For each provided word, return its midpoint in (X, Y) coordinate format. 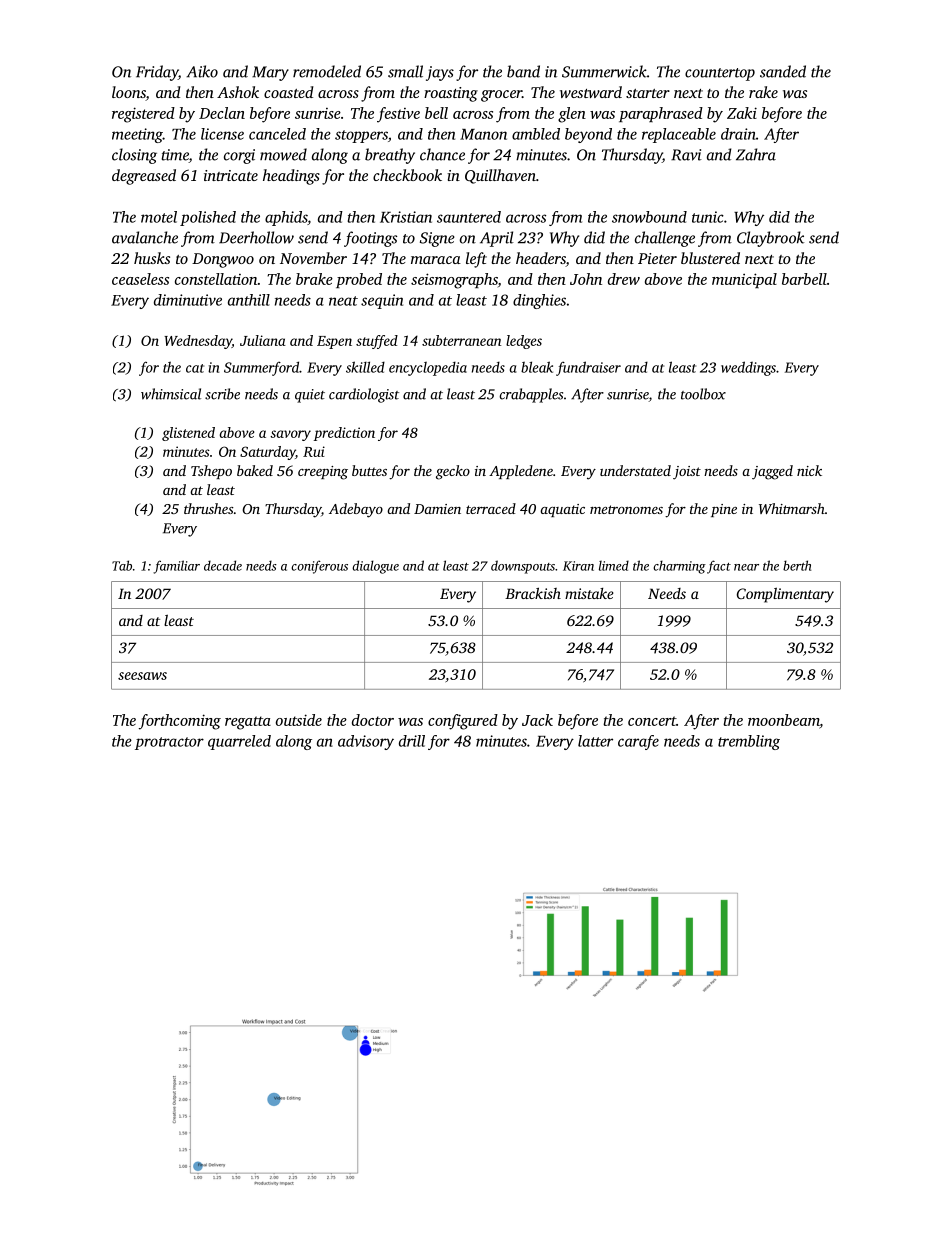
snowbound (649, 217)
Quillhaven (500, 176)
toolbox (703, 394)
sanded (783, 71)
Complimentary (785, 595)
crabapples (531, 395)
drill (412, 741)
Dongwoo (223, 260)
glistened (188, 434)
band (523, 71)
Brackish (533, 593)
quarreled (239, 742)
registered (143, 115)
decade (223, 565)
